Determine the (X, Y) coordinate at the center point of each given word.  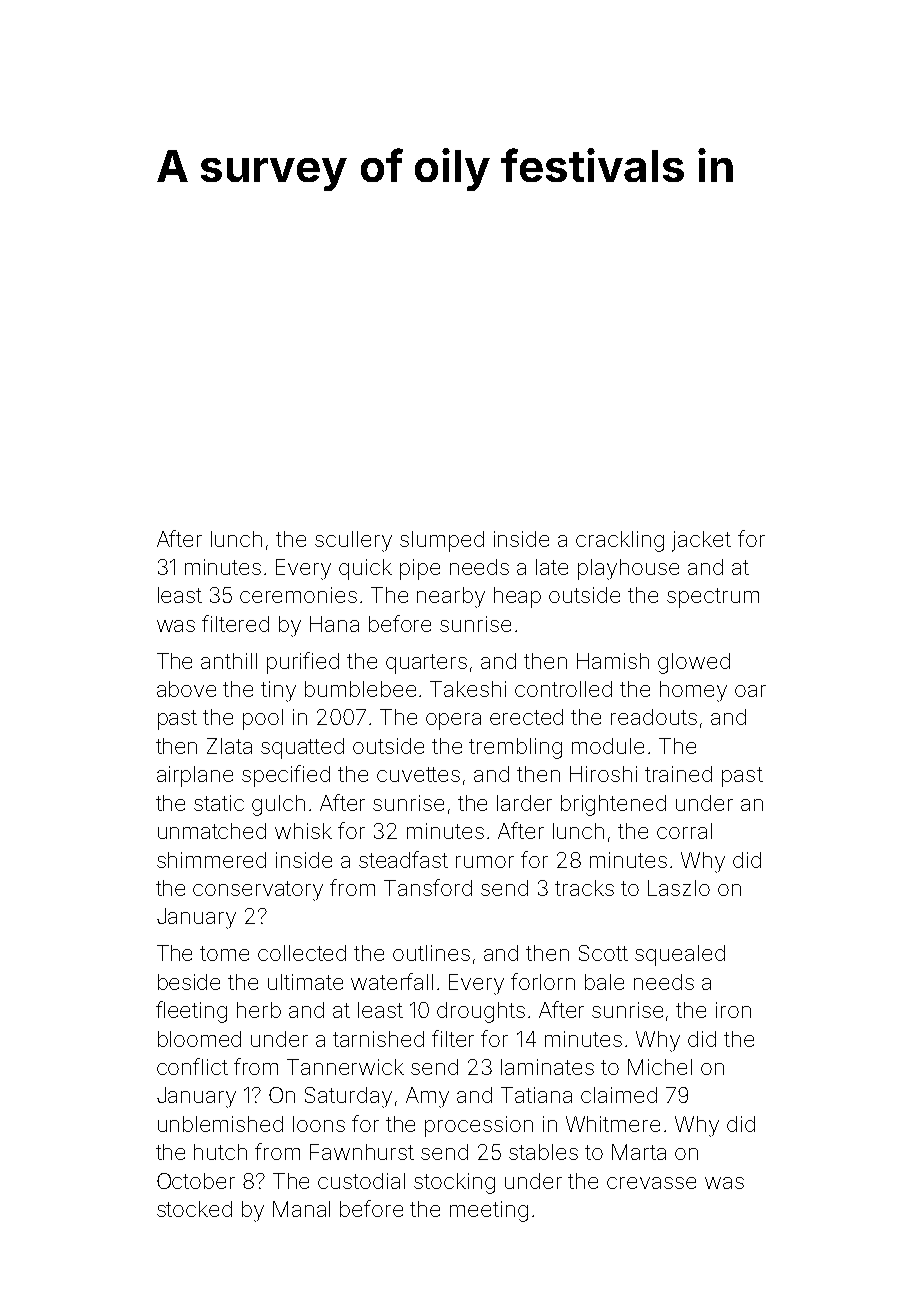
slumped (442, 541)
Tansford (428, 887)
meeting (489, 1211)
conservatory (258, 891)
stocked (194, 1209)
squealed (680, 955)
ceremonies (298, 595)
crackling (620, 541)
